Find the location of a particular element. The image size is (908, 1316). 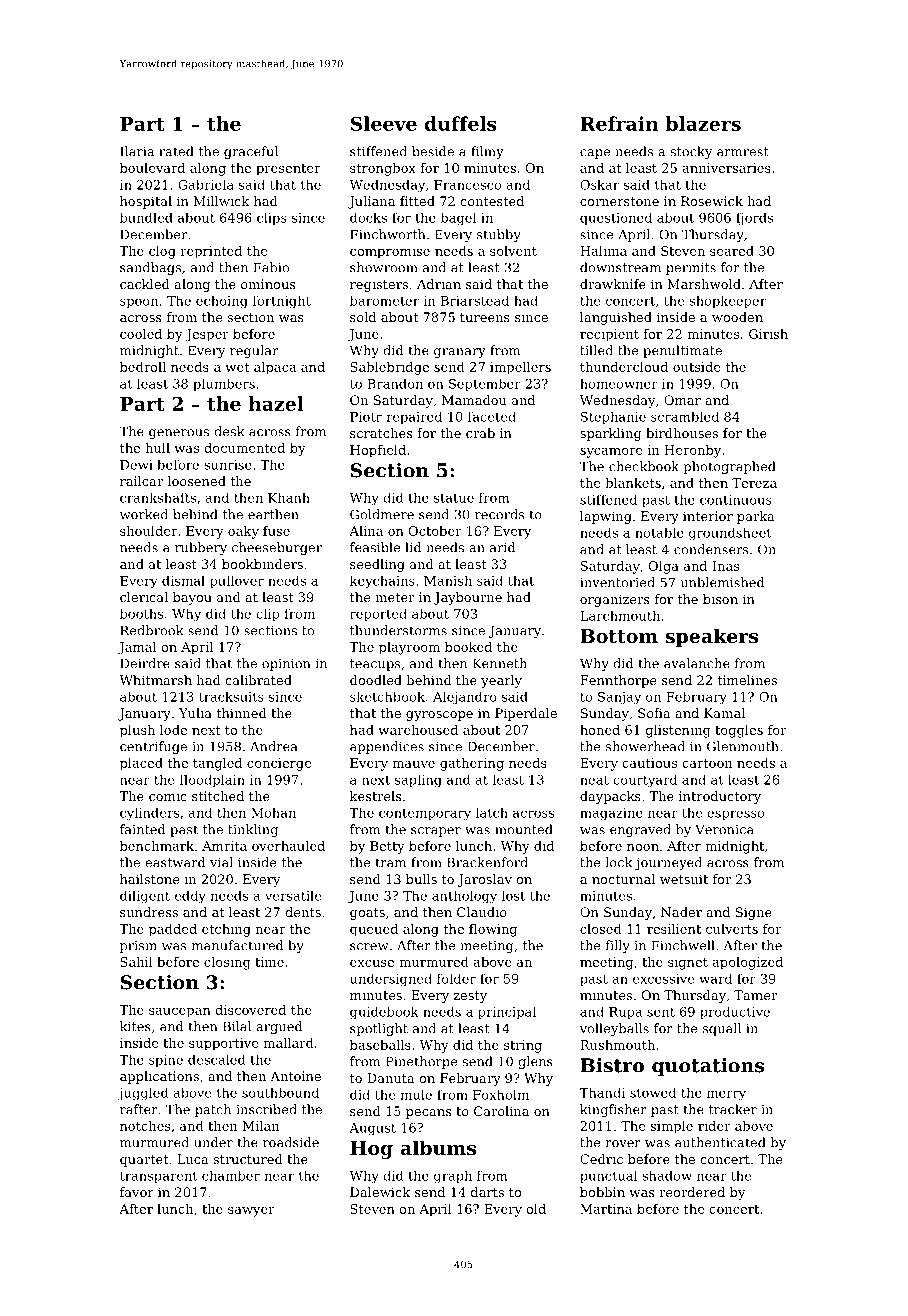

reordered is located at coordinates (692, 1192).
